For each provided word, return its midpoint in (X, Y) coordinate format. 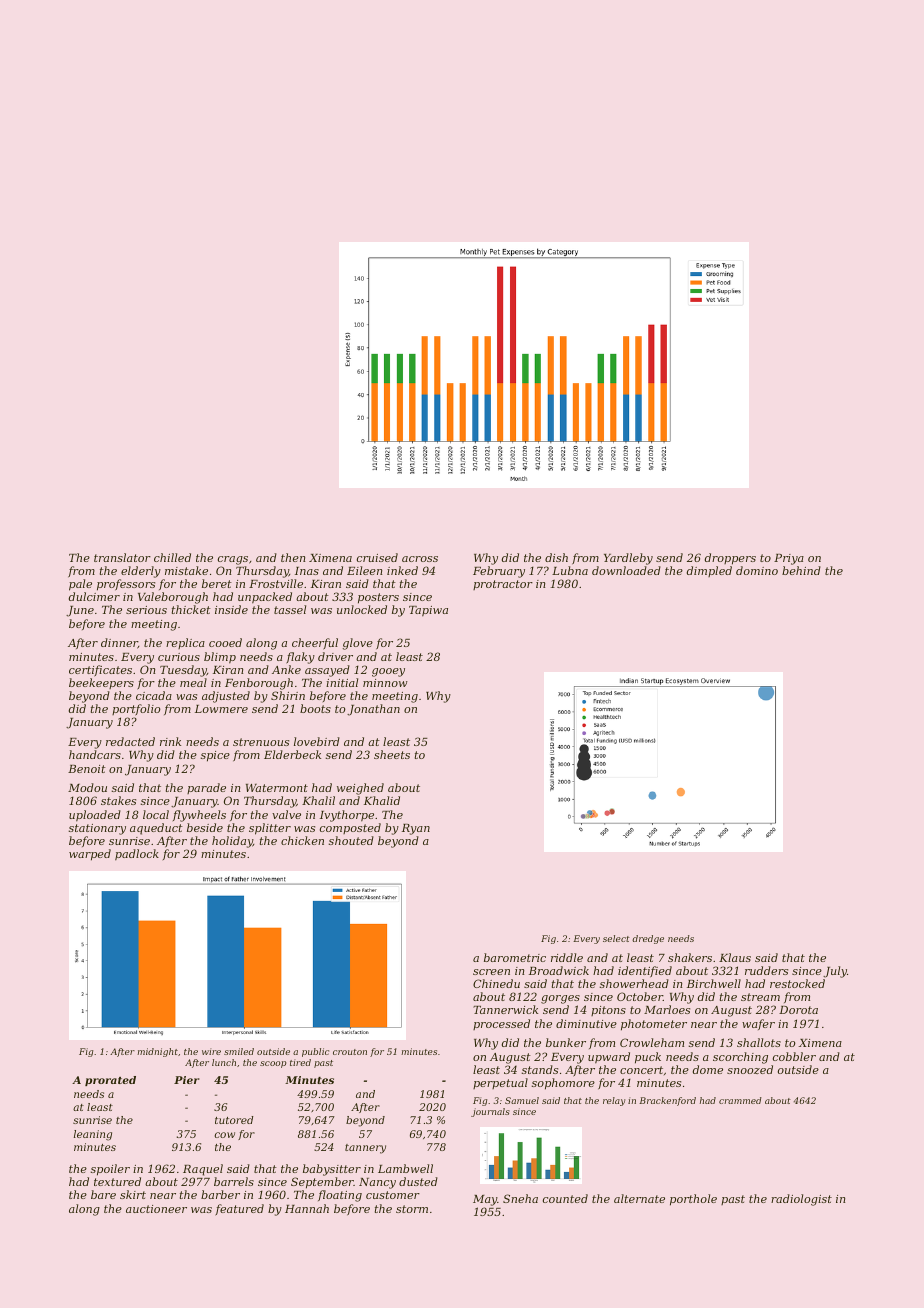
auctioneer (156, 1209)
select (616, 938)
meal (193, 682)
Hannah (307, 1208)
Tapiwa (428, 611)
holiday (232, 842)
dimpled (709, 571)
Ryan (416, 829)
